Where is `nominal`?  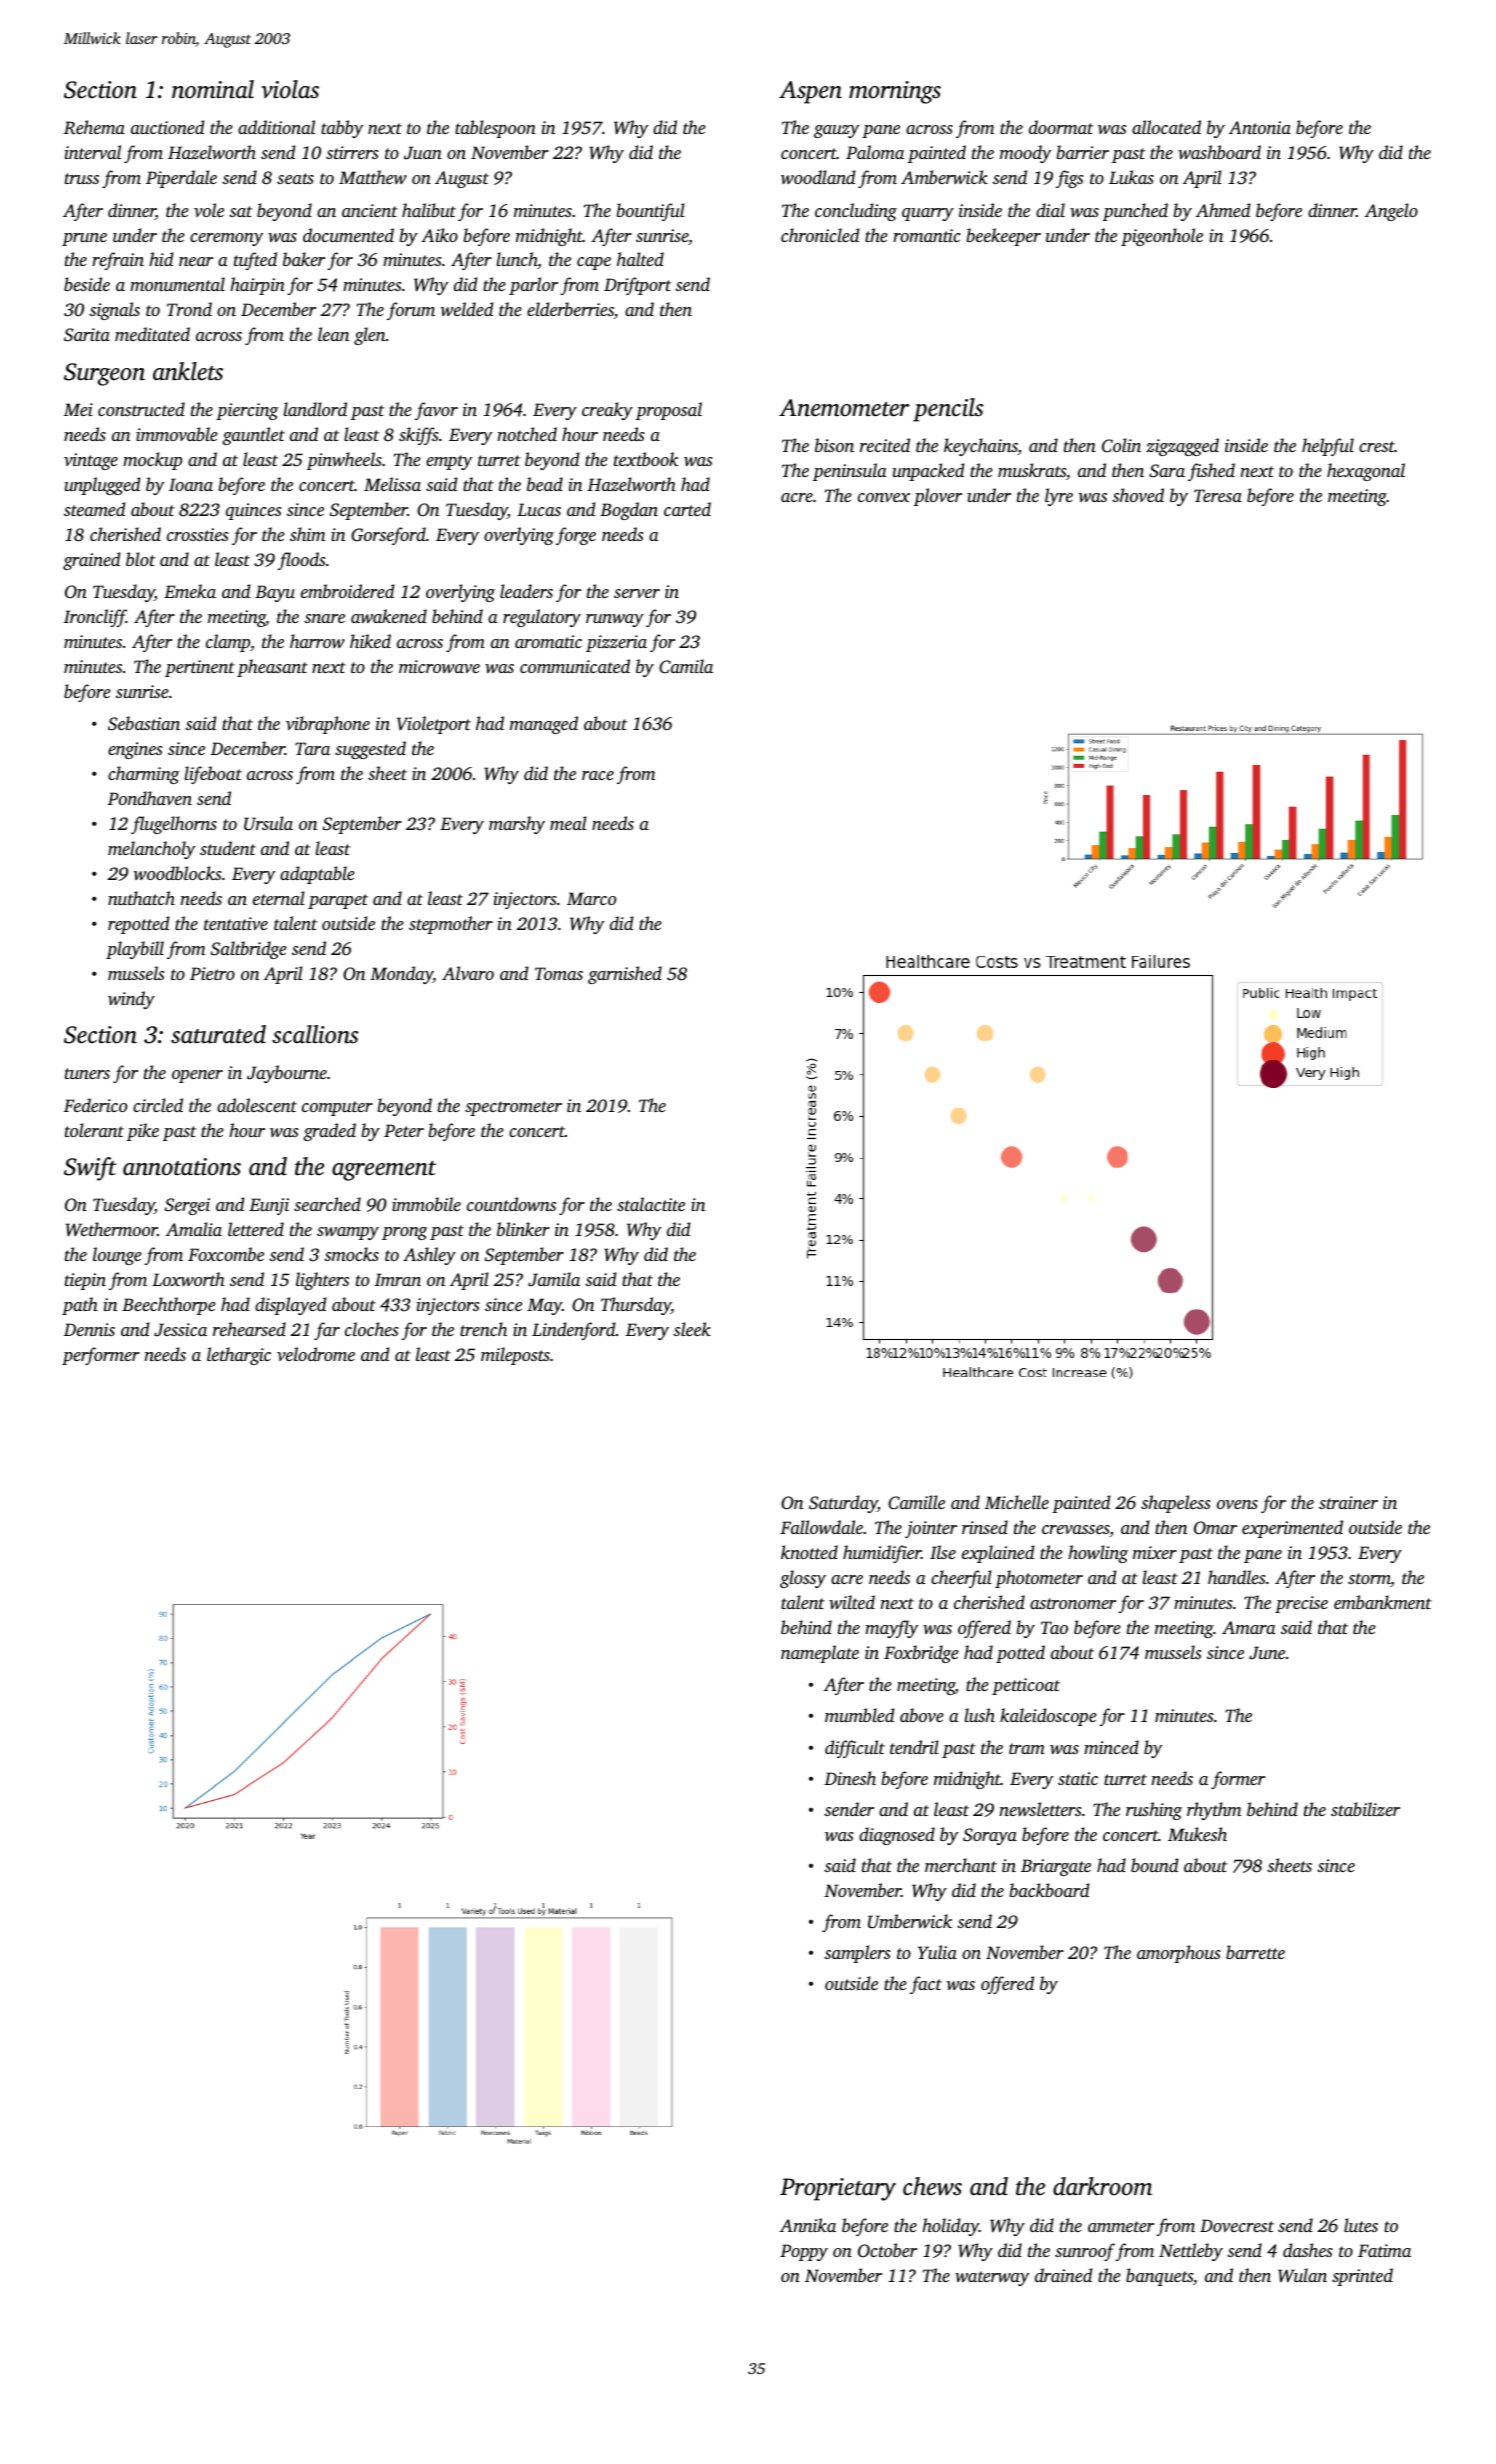
nominal is located at coordinates (213, 89).
